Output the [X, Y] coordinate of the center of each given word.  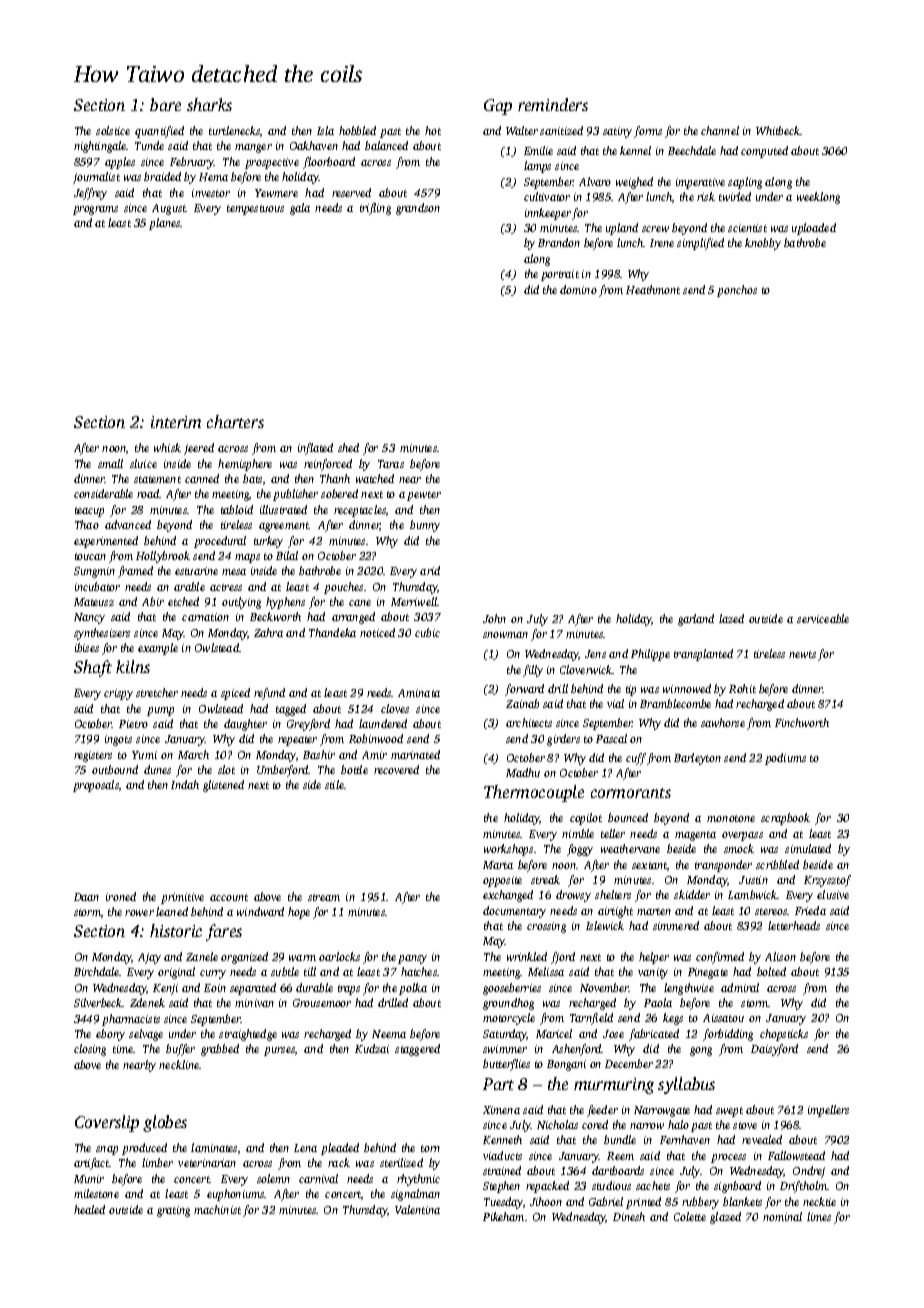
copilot [586, 819]
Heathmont [653, 289]
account [229, 897]
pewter [424, 496]
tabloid [237, 509]
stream [324, 897]
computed [764, 152]
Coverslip [107, 1123]
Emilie [538, 150]
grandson [418, 209]
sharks [209, 104]
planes [165, 224]
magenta [695, 836]
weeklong [818, 198]
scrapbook [785, 819]
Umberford [283, 771]
